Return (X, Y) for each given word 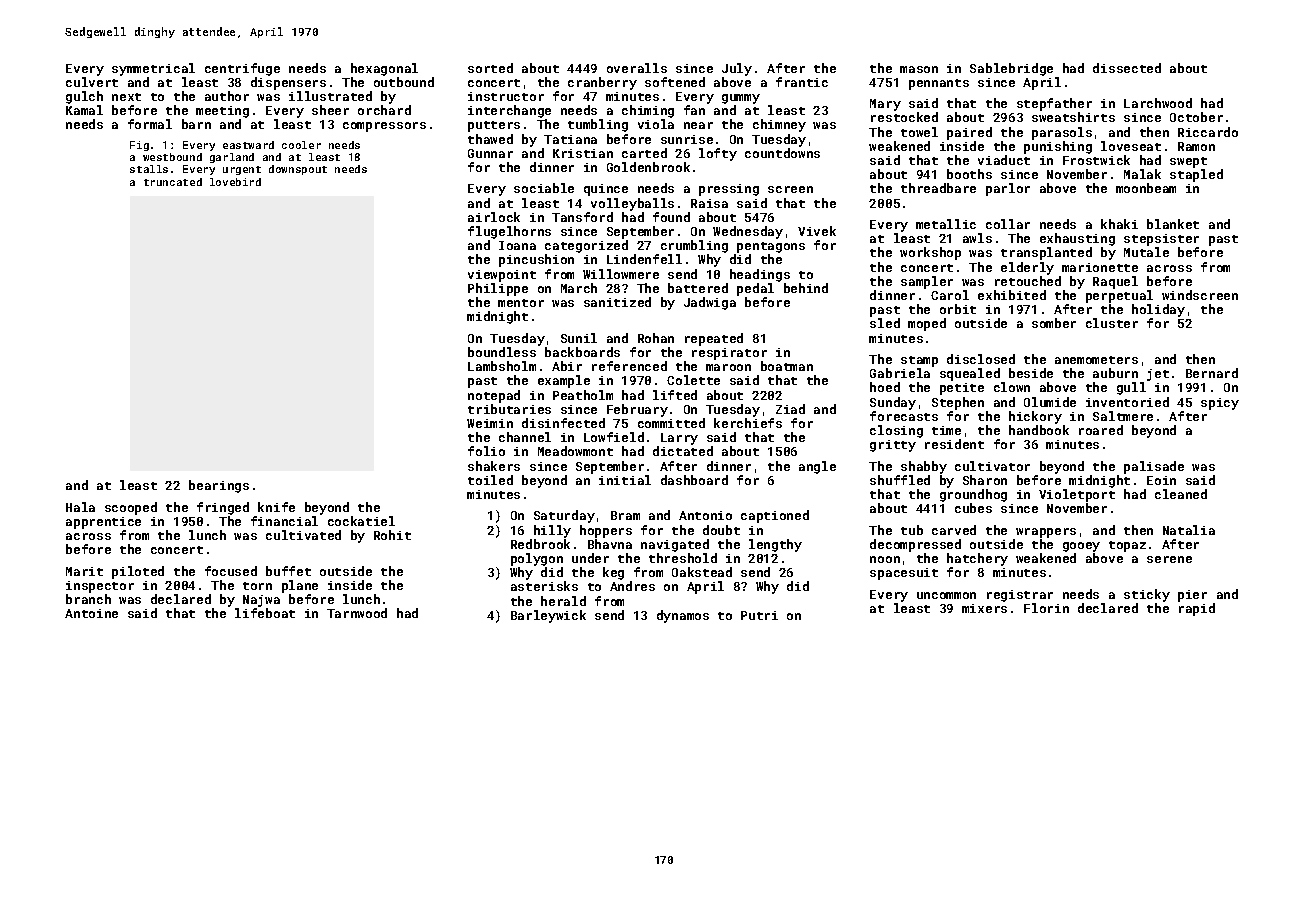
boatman (787, 366)
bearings (219, 486)
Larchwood (1158, 103)
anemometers (1096, 360)
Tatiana (570, 139)
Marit (84, 571)
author (227, 96)
